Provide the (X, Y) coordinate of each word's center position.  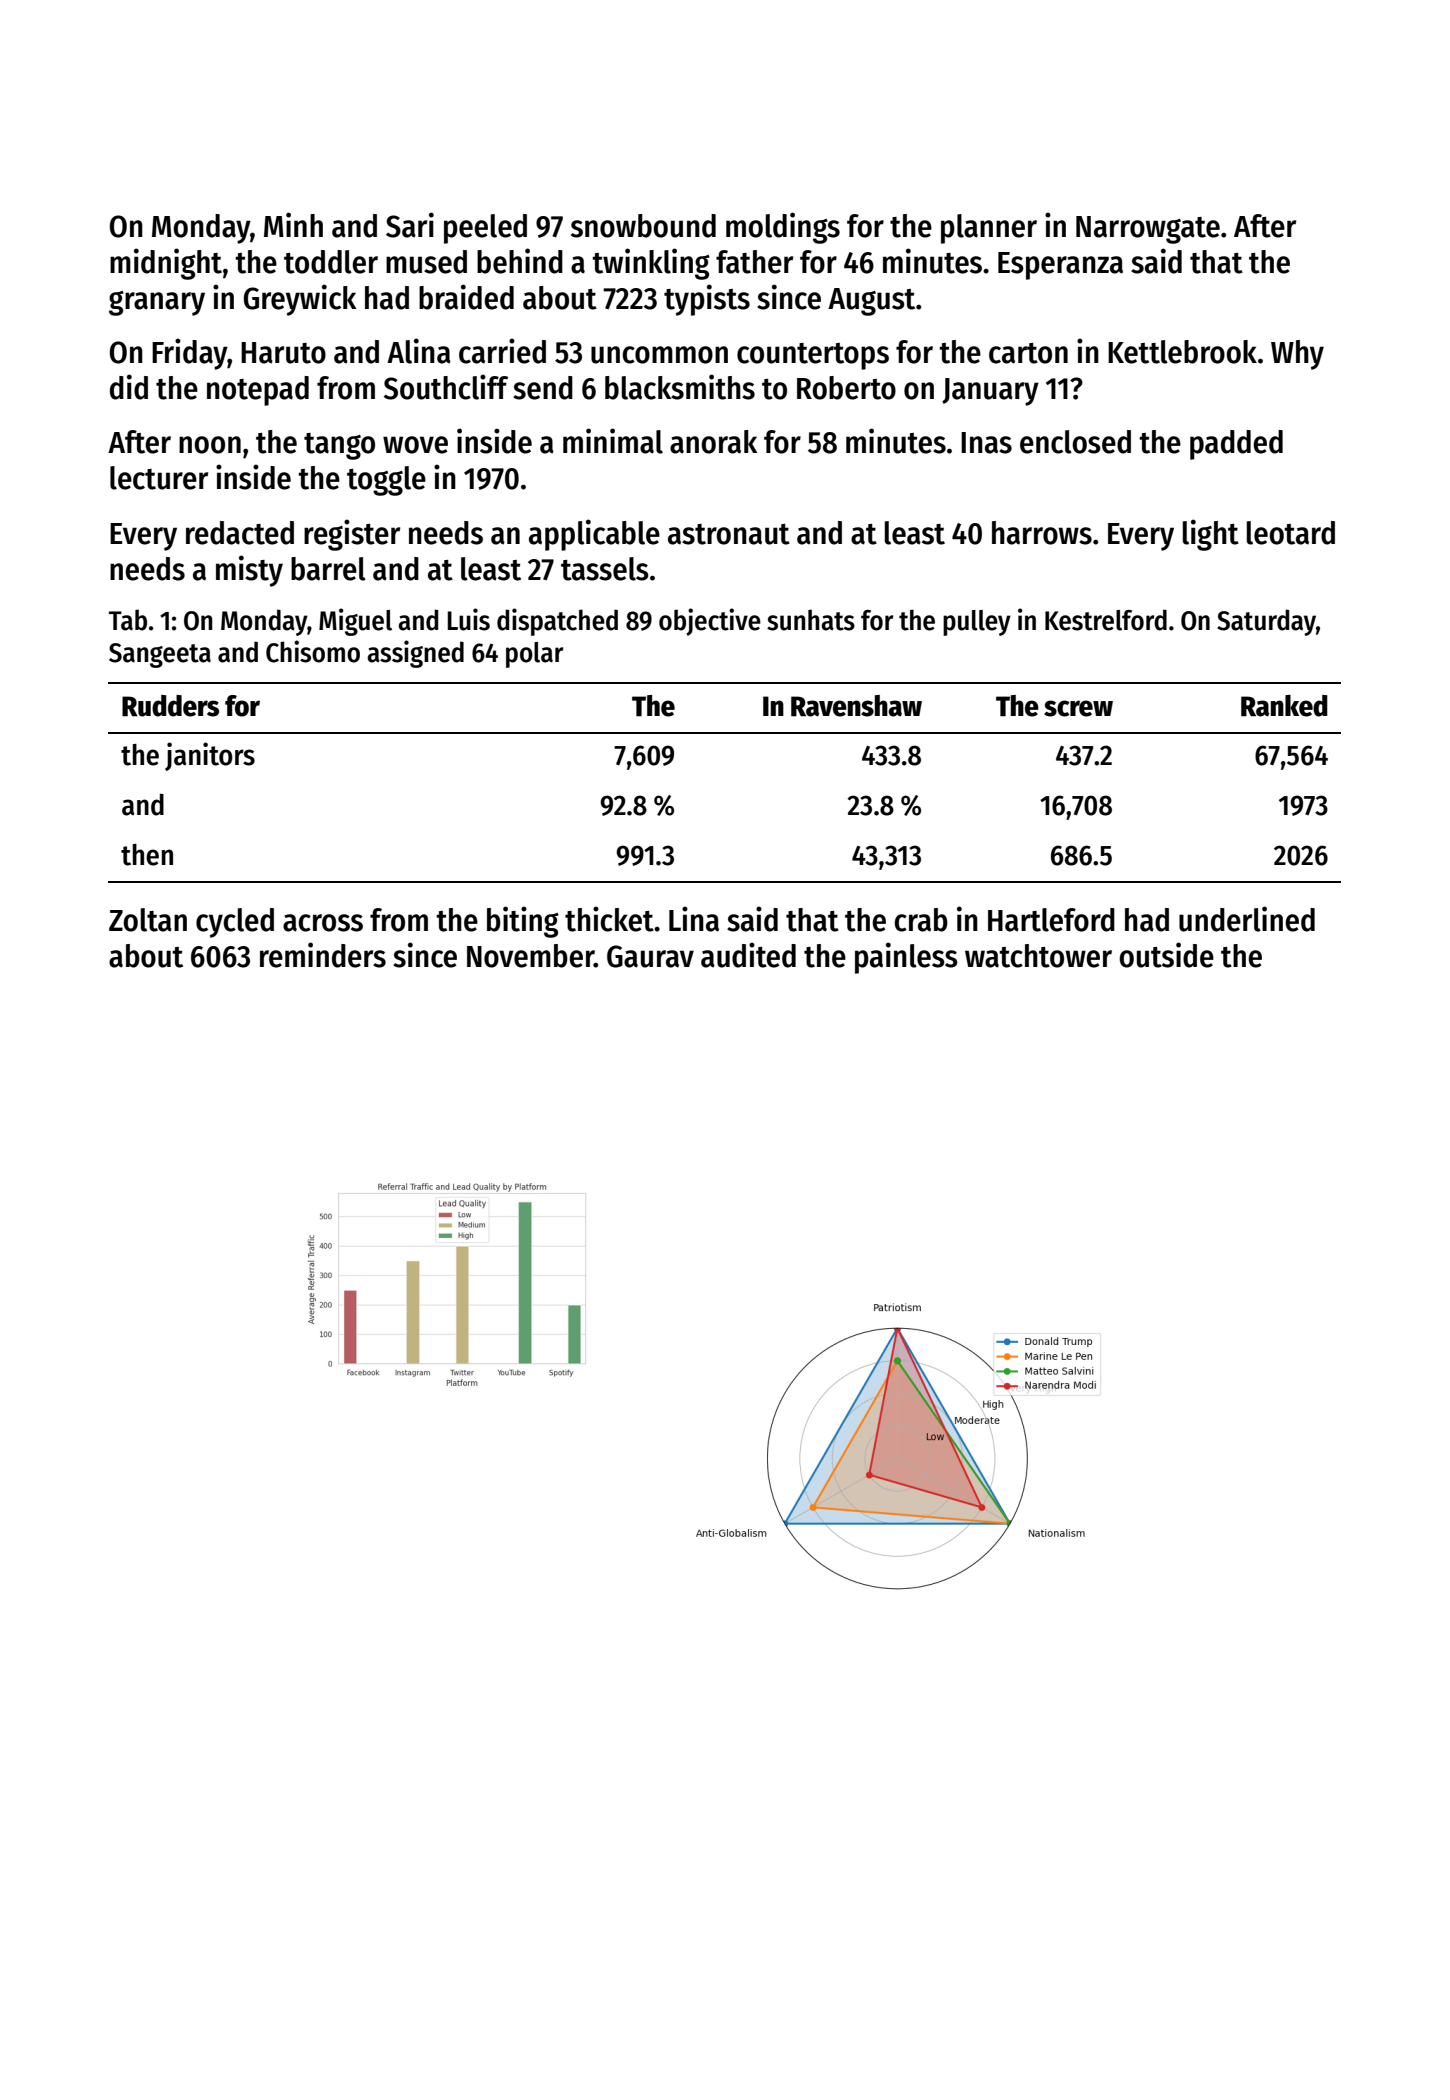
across (323, 923)
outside (1166, 955)
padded (1236, 445)
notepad (258, 391)
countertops (813, 356)
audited (748, 955)
